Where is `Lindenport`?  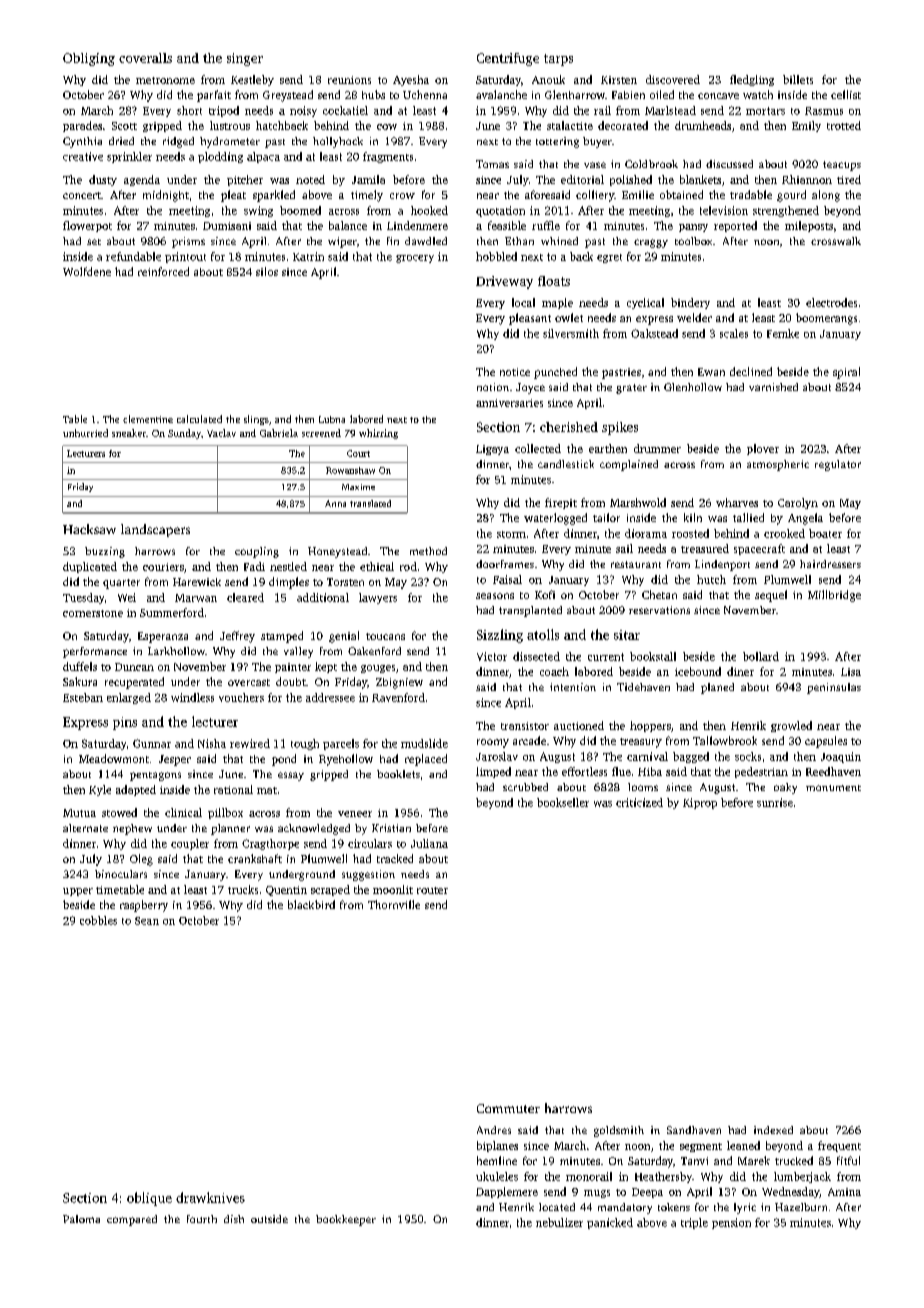 Lindenport is located at coordinates (722, 565).
